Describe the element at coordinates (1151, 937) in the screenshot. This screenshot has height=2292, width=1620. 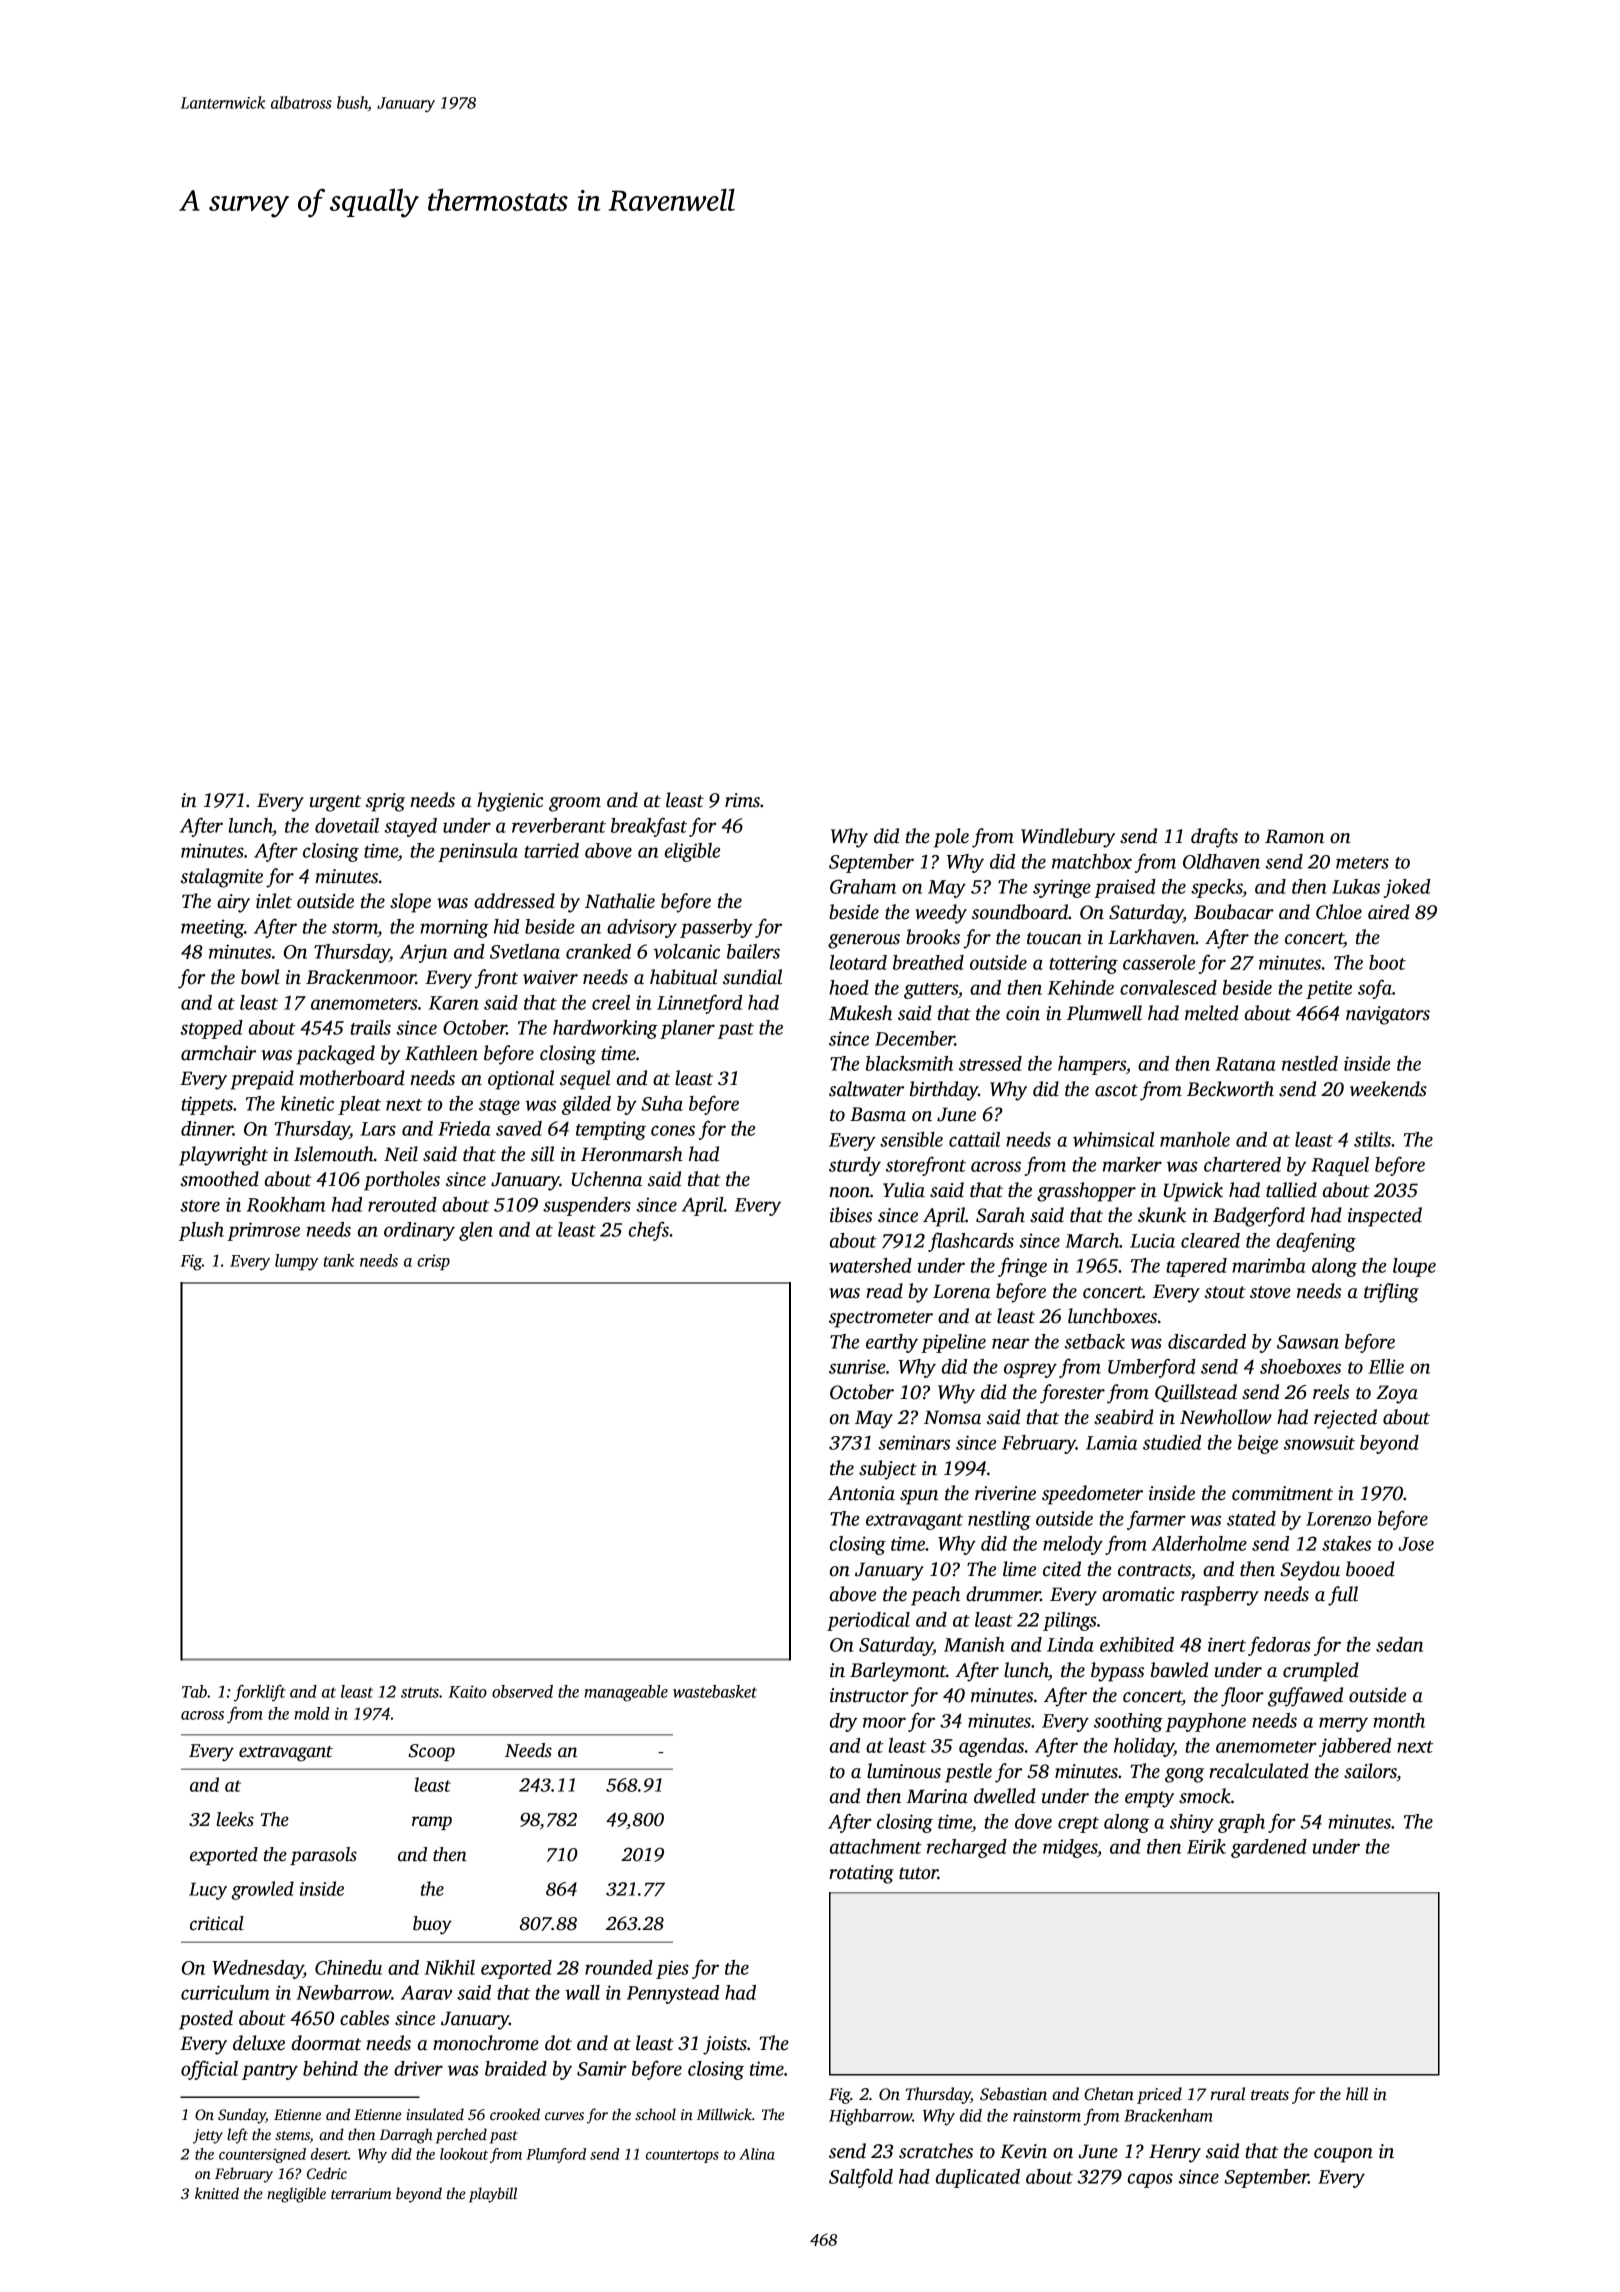
I see `Larkhaven` at that location.
